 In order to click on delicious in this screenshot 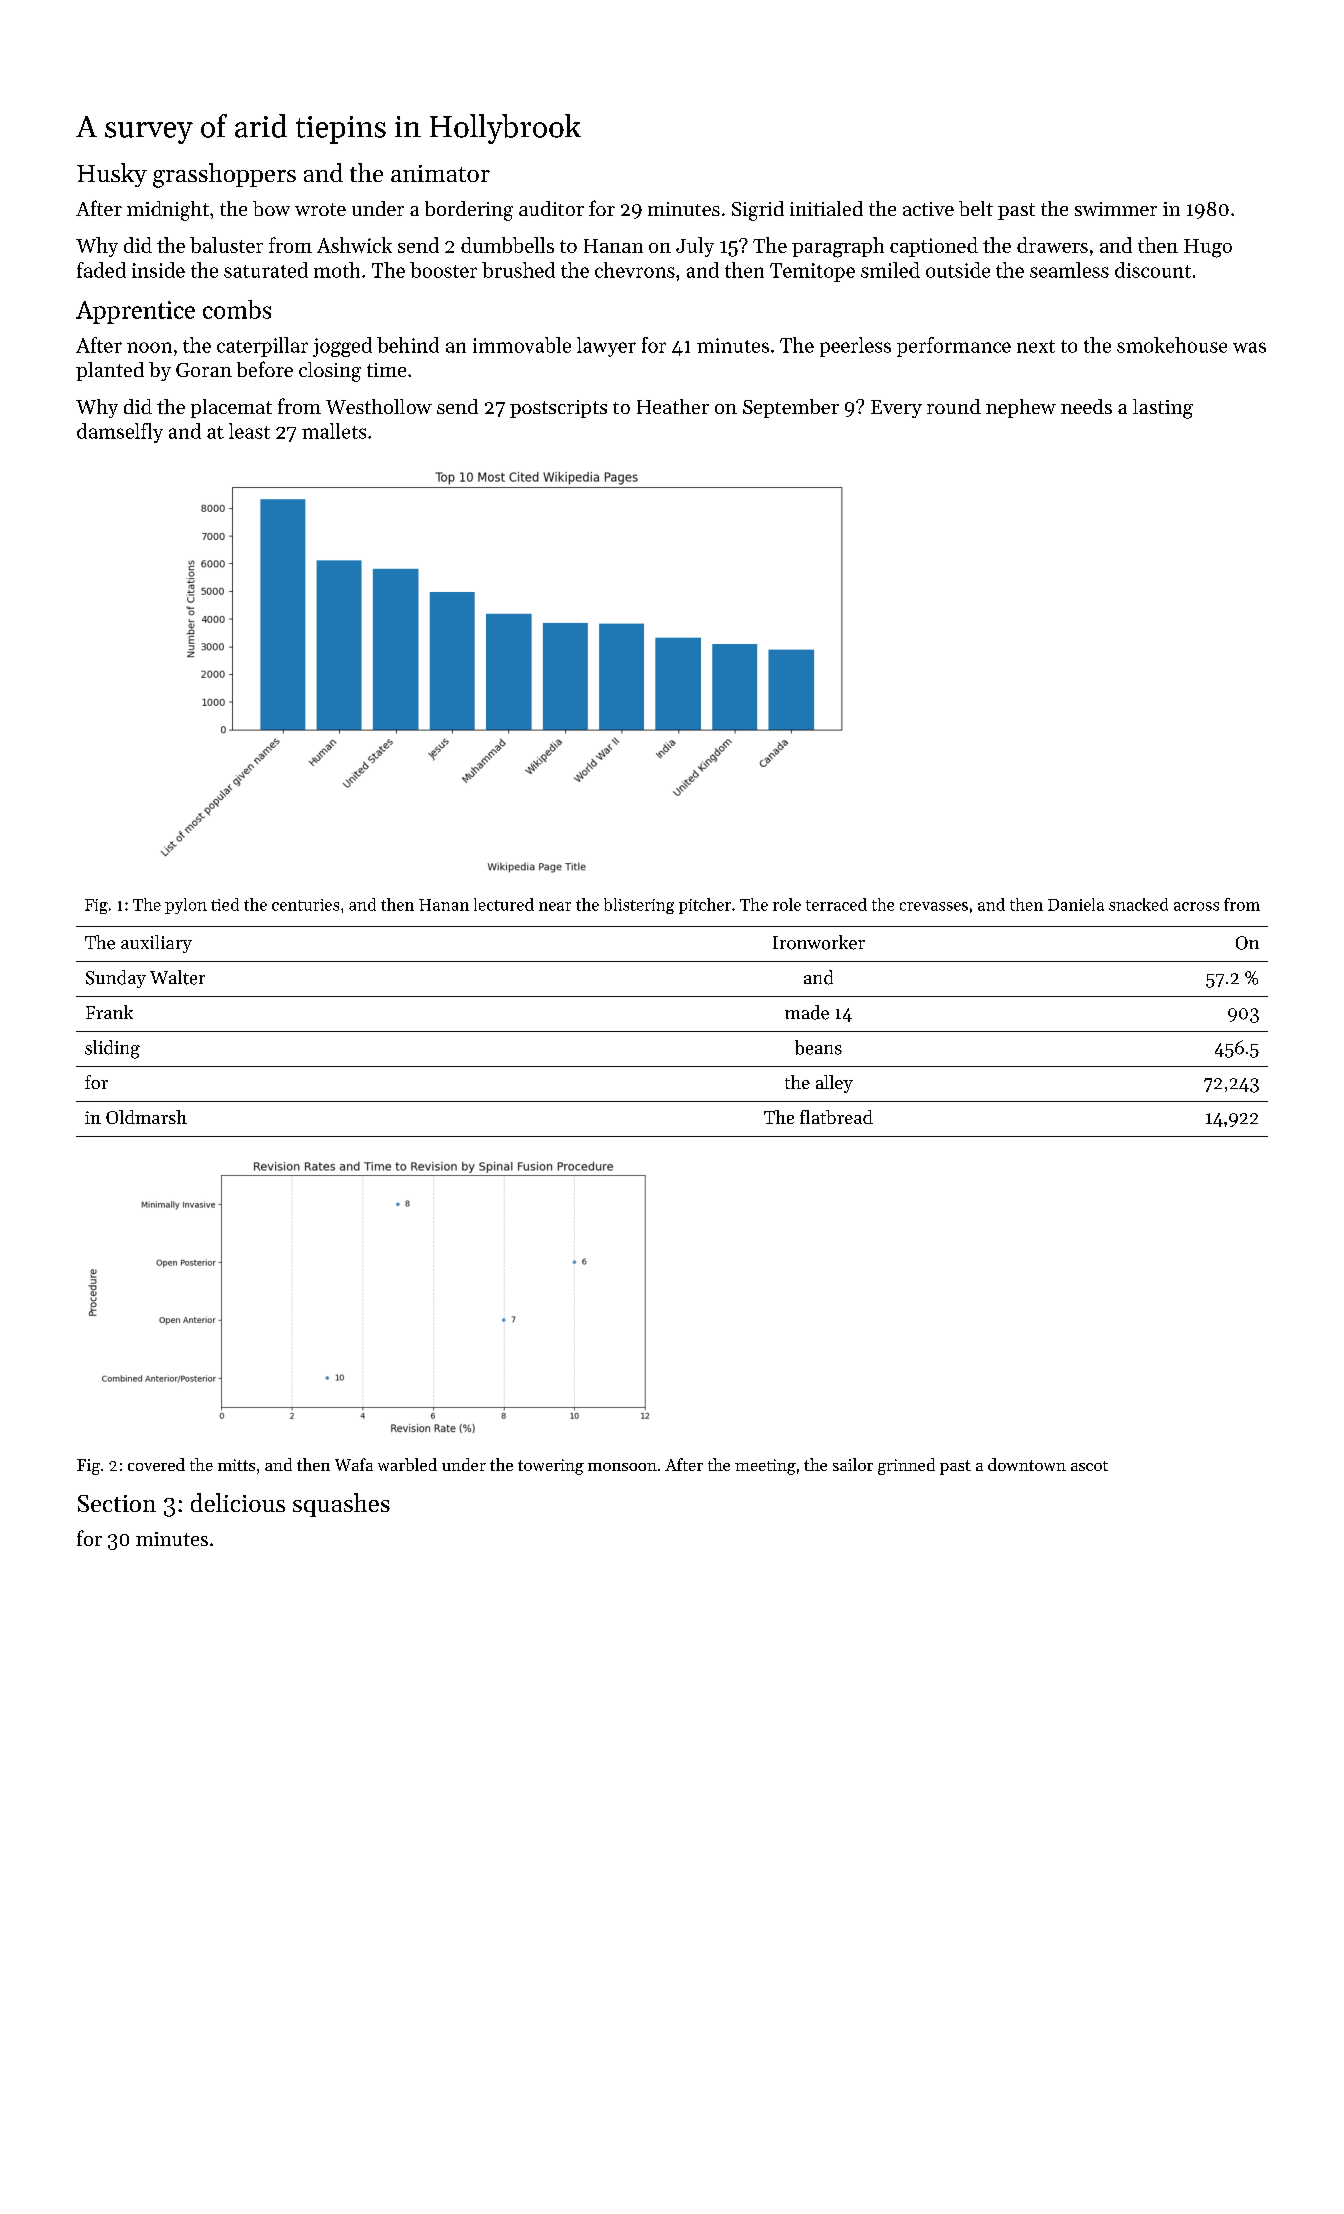, I will do `click(238, 1502)`.
